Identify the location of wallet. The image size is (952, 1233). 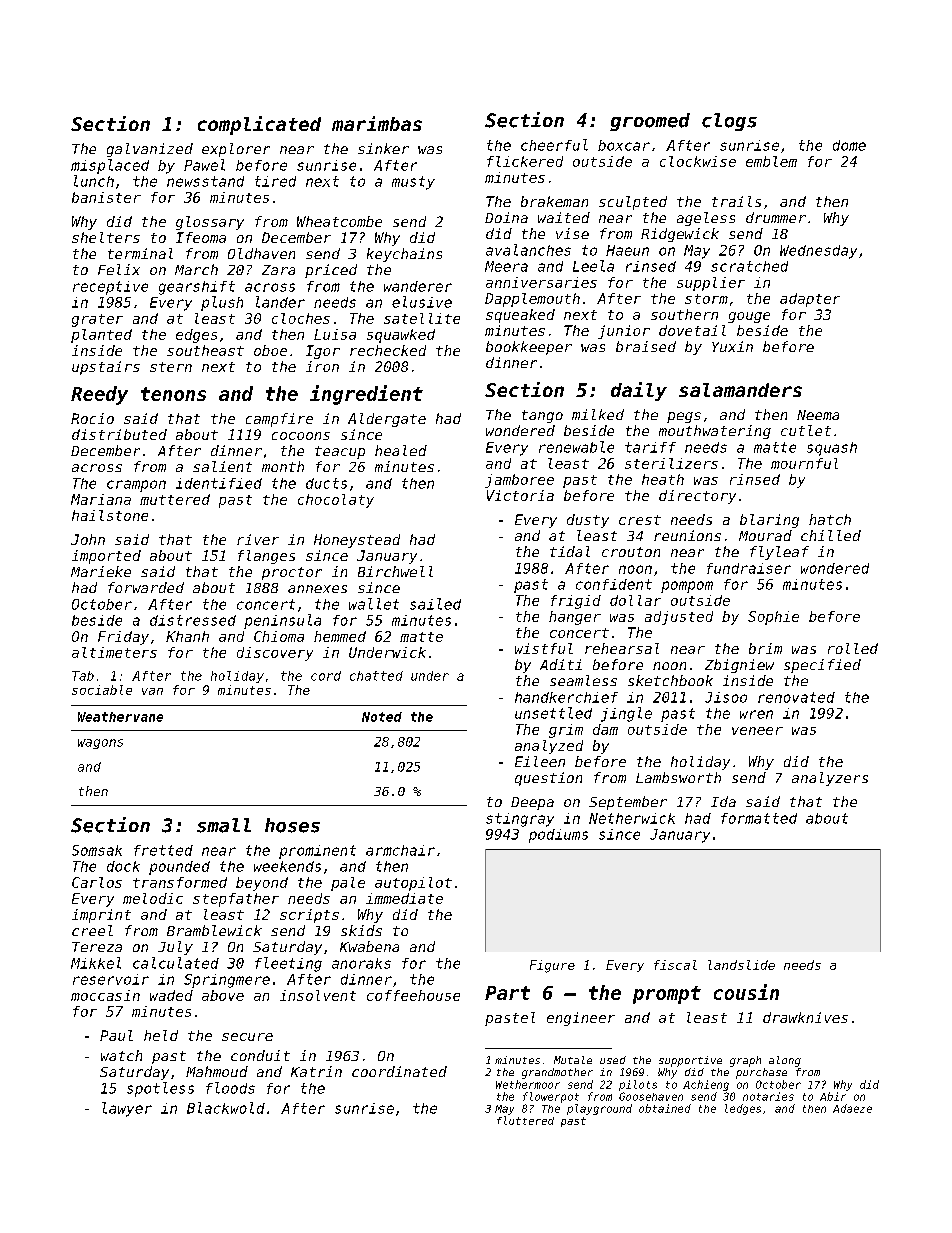
(374, 604).
